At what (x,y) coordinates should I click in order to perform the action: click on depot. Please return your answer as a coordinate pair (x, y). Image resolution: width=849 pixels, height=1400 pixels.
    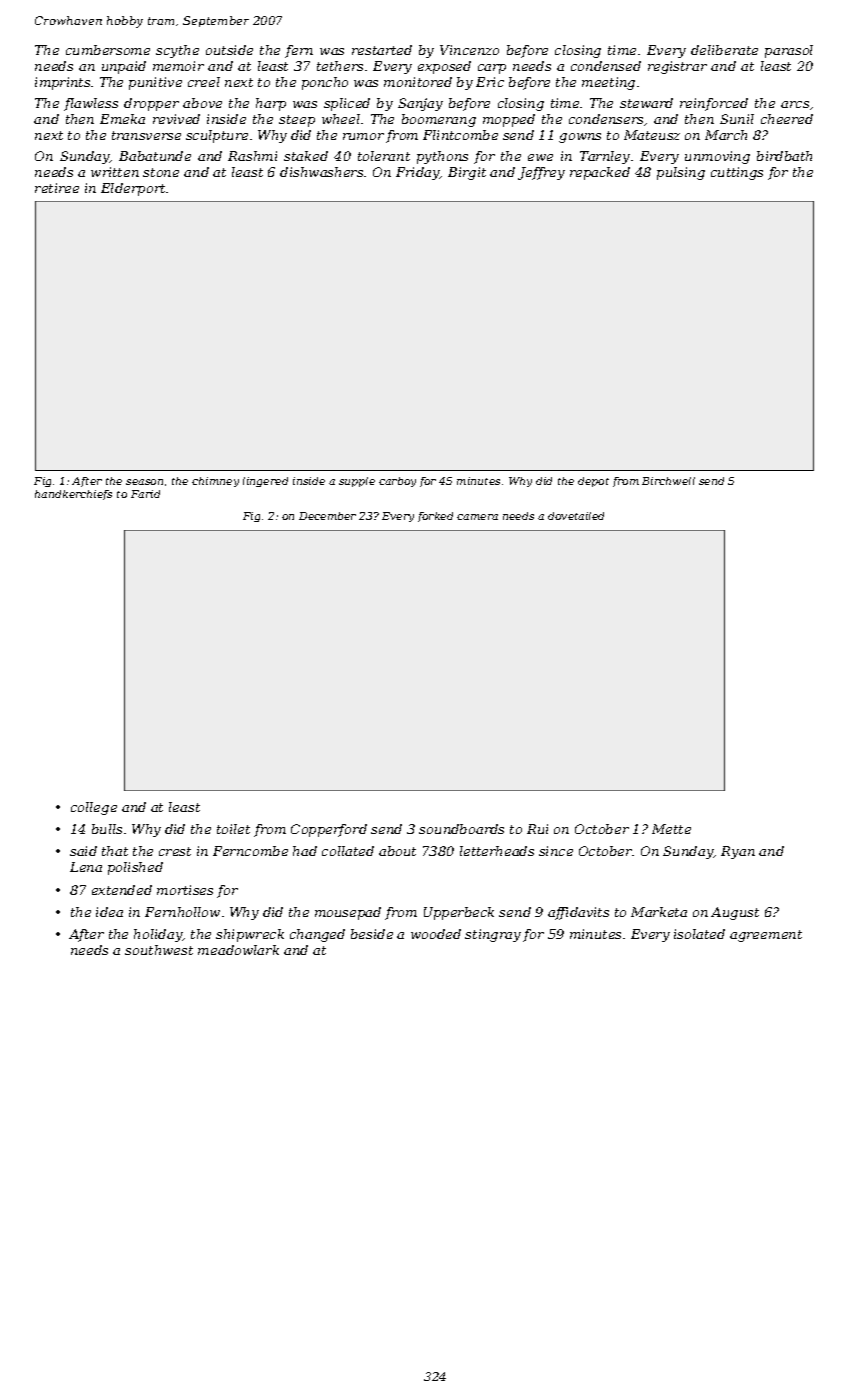
    Looking at the image, I should click on (593, 482).
